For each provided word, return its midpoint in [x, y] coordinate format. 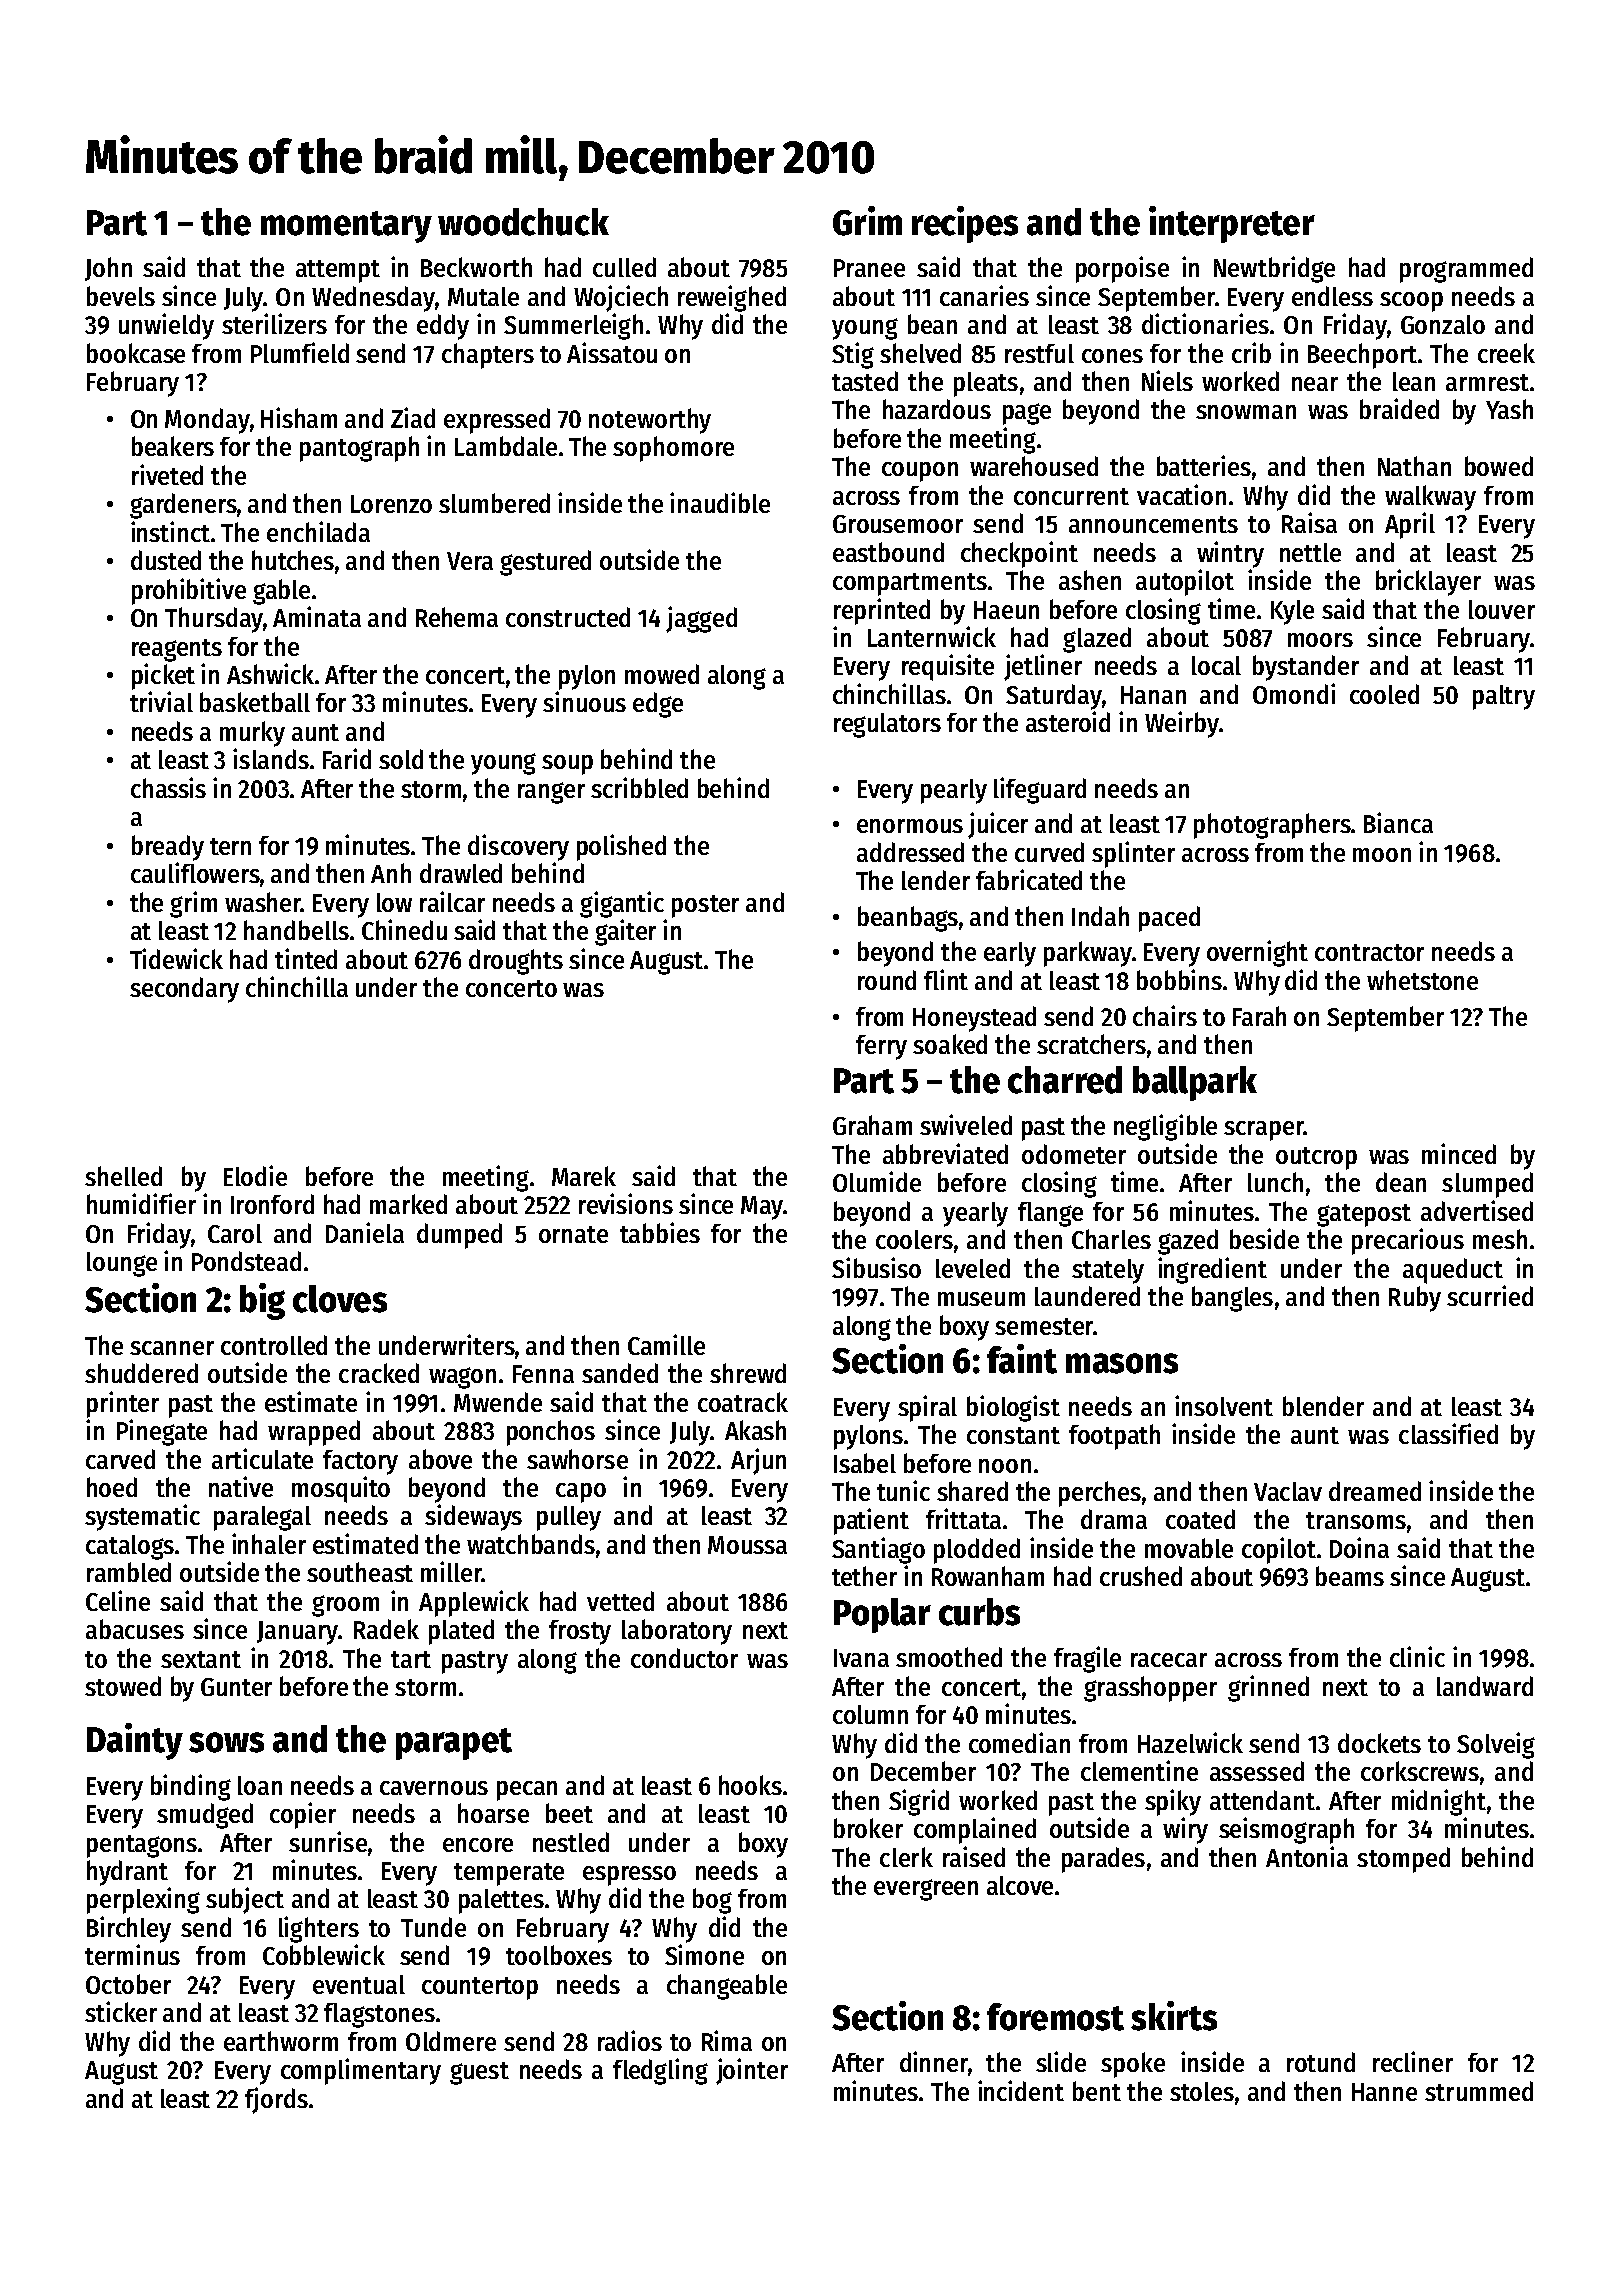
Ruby [1415, 1299]
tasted [865, 381]
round [887, 980]
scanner [172, 1348]
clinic [1417, 1656]
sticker [121, 2011]
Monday [207, 421]
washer [263, 902]
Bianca [1398, 822]
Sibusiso [876, 1267]
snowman [1246, 412]
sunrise [328, 1841]
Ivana [861, 1658]
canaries [984, 295]
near [1315, 384]
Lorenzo [391, 504]
